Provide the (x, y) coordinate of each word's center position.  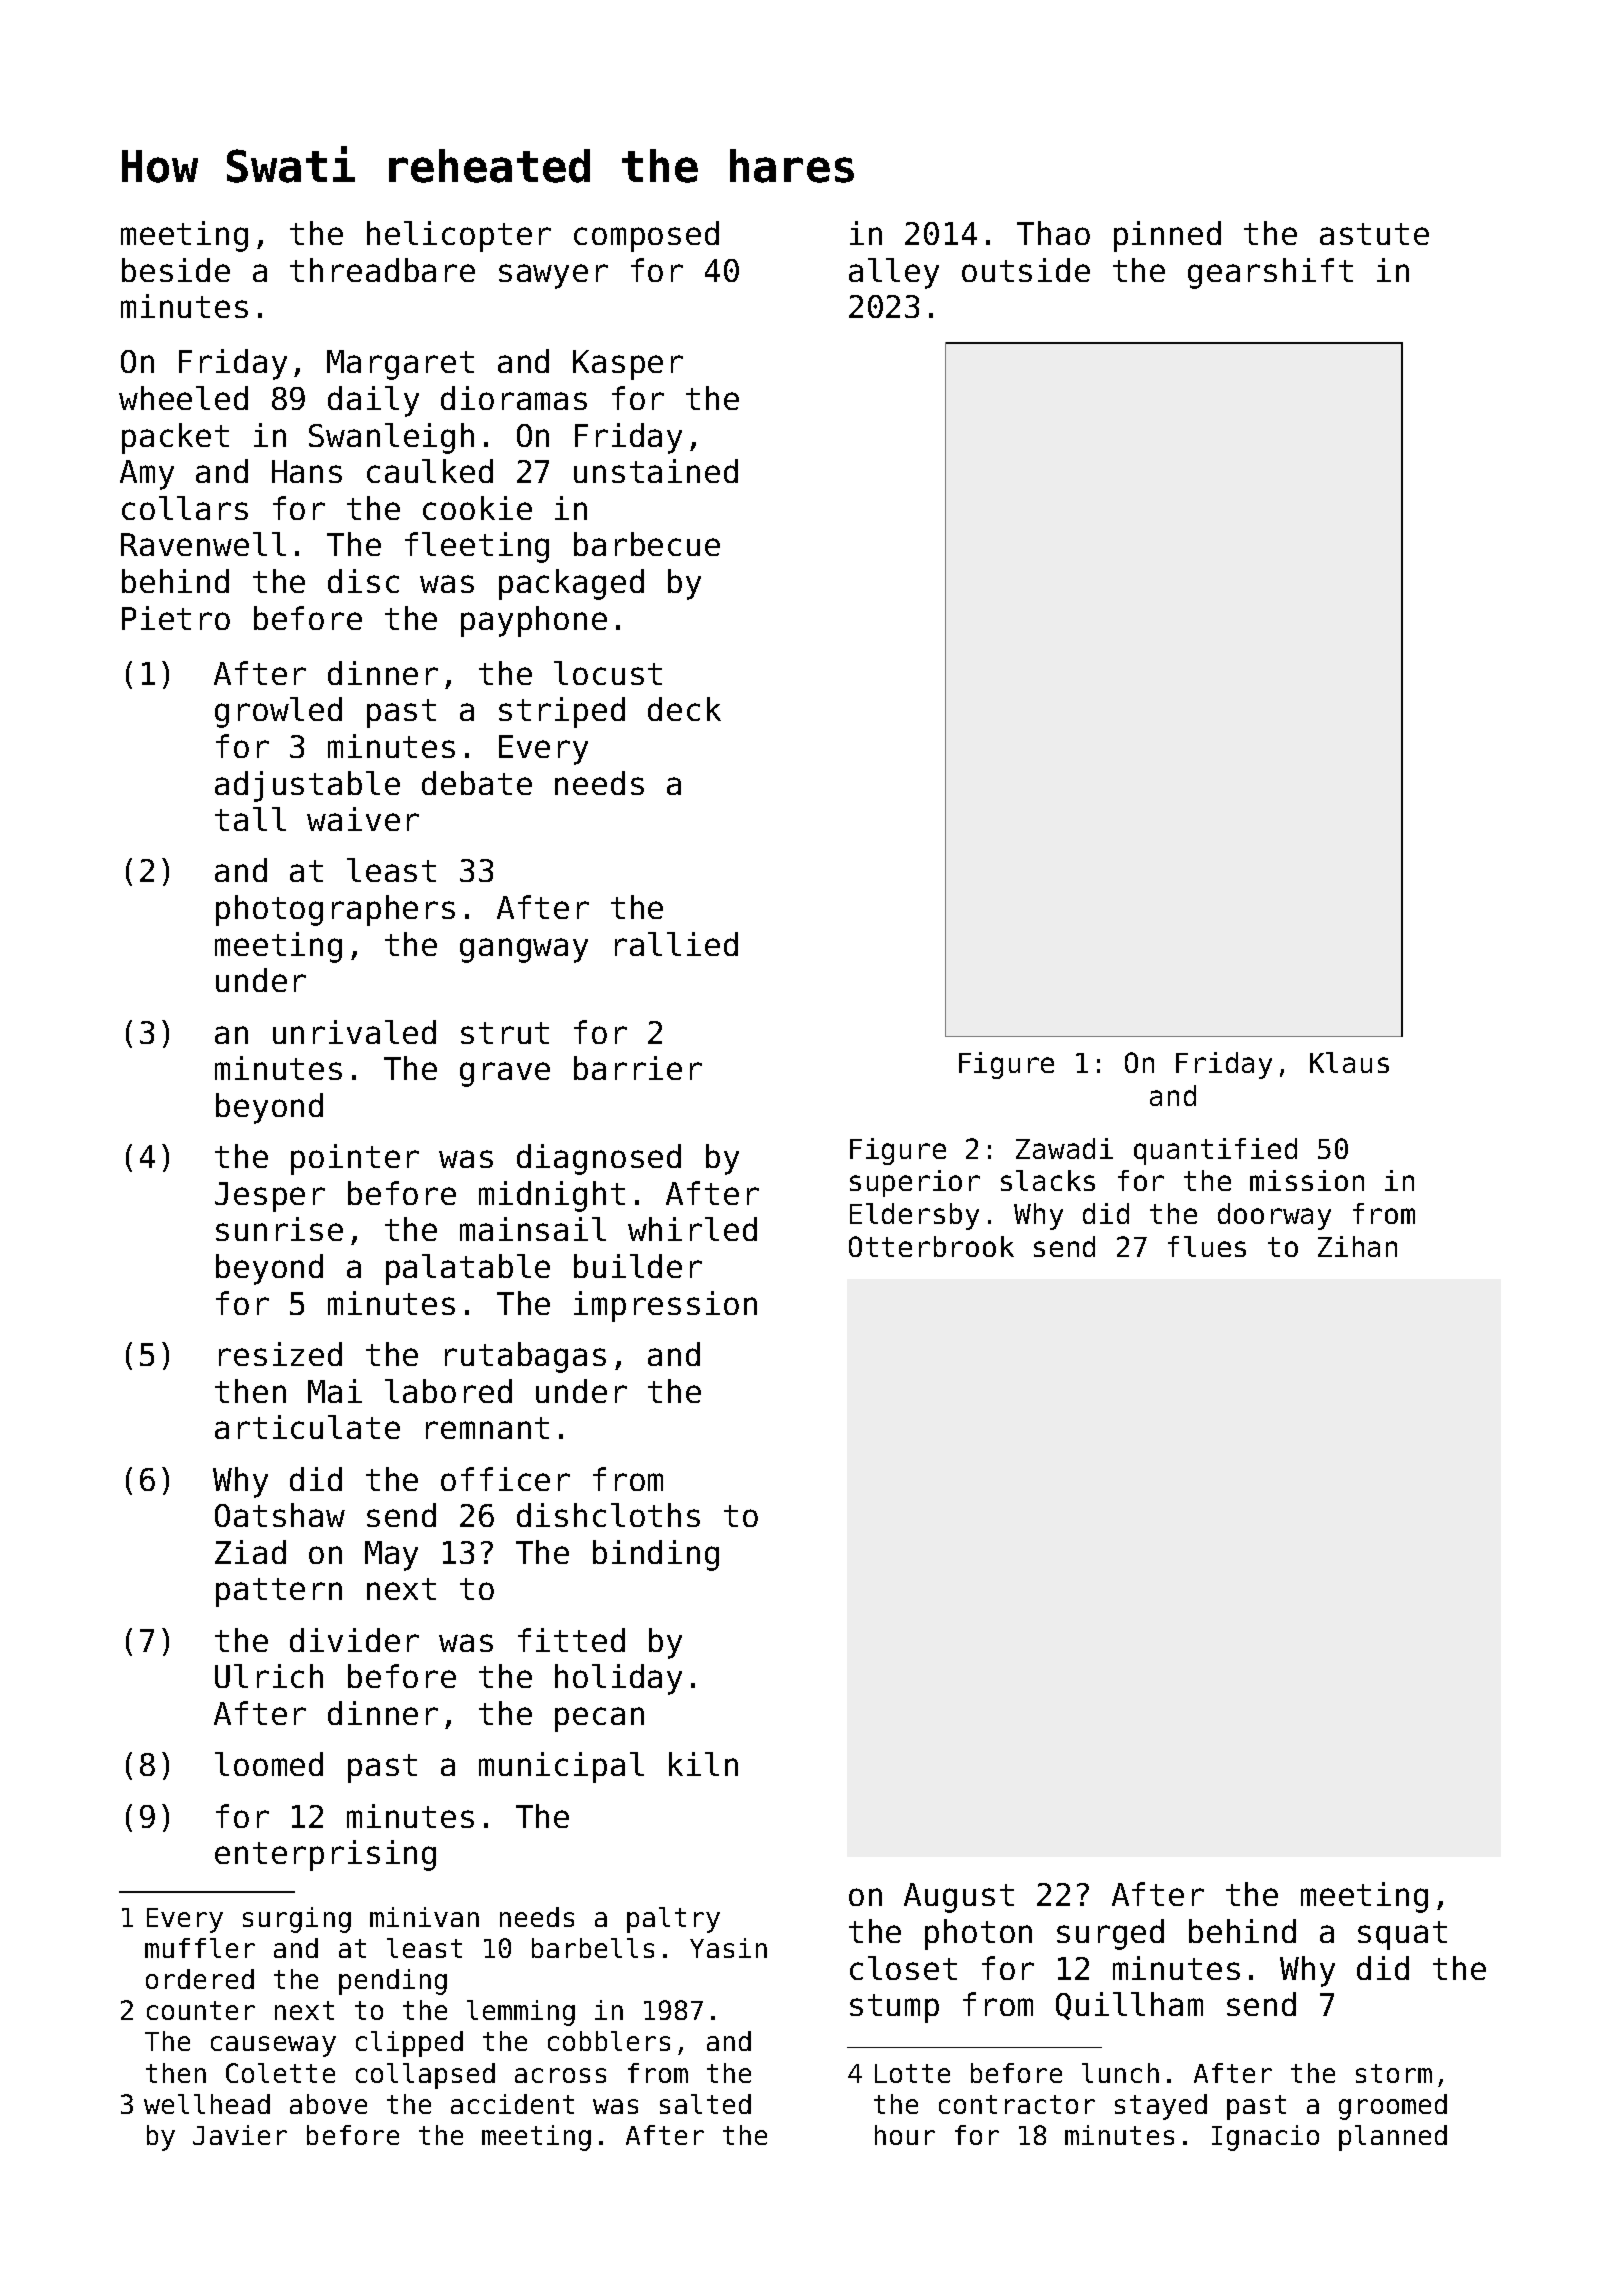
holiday (618, 1679)
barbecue (647, 544)
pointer (355, 1159)
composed (646, 236)
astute (1374, 234)
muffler (200, 1948)
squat (1402, 1935)
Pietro (176, 618)
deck (684, 709)
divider (354, 1640)
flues (1207, 1246)
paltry (673, 1920)
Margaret (400, 365)
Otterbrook (931, 1246)
